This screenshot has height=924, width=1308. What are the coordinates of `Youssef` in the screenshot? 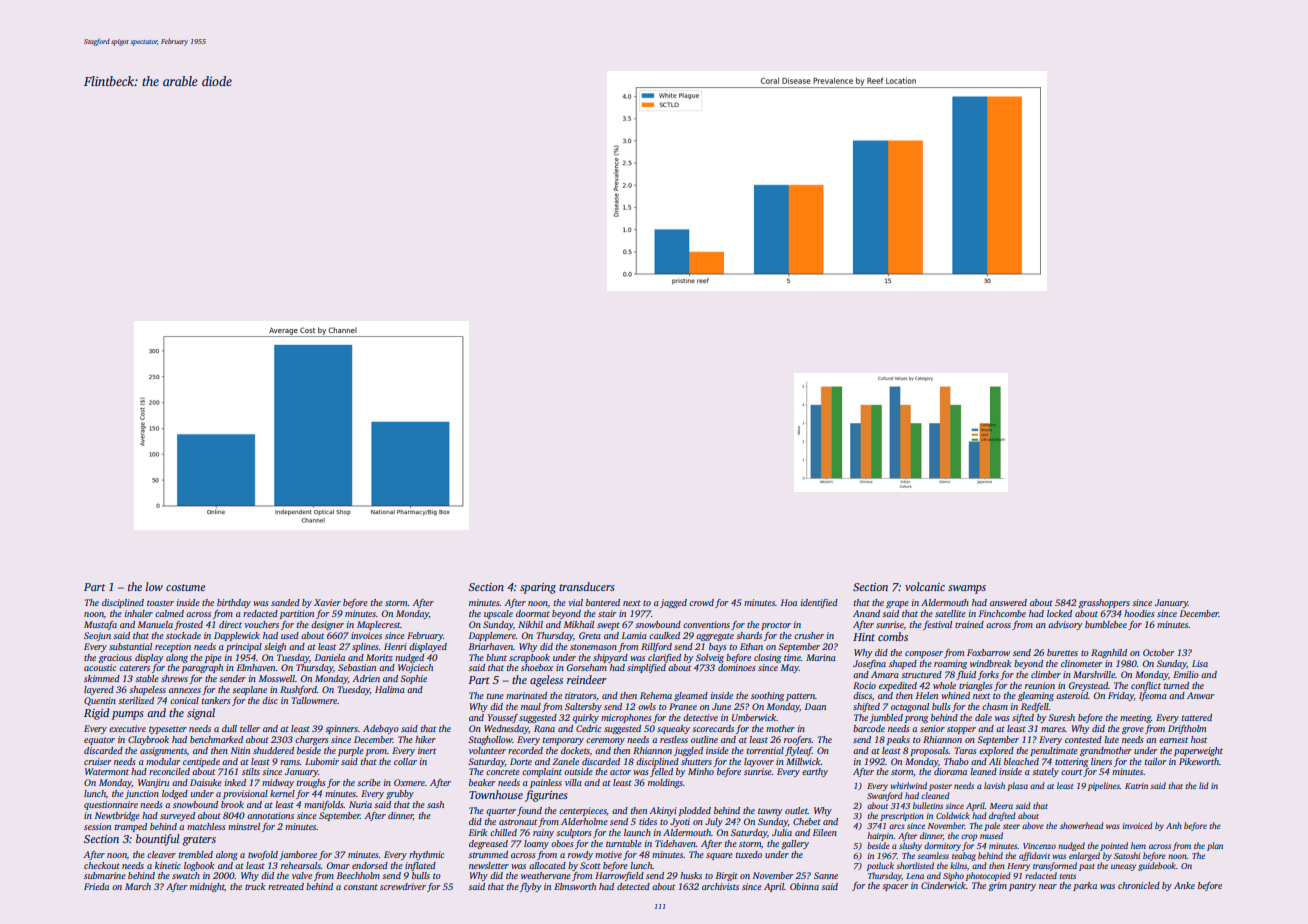 It's located at (503, 718).
